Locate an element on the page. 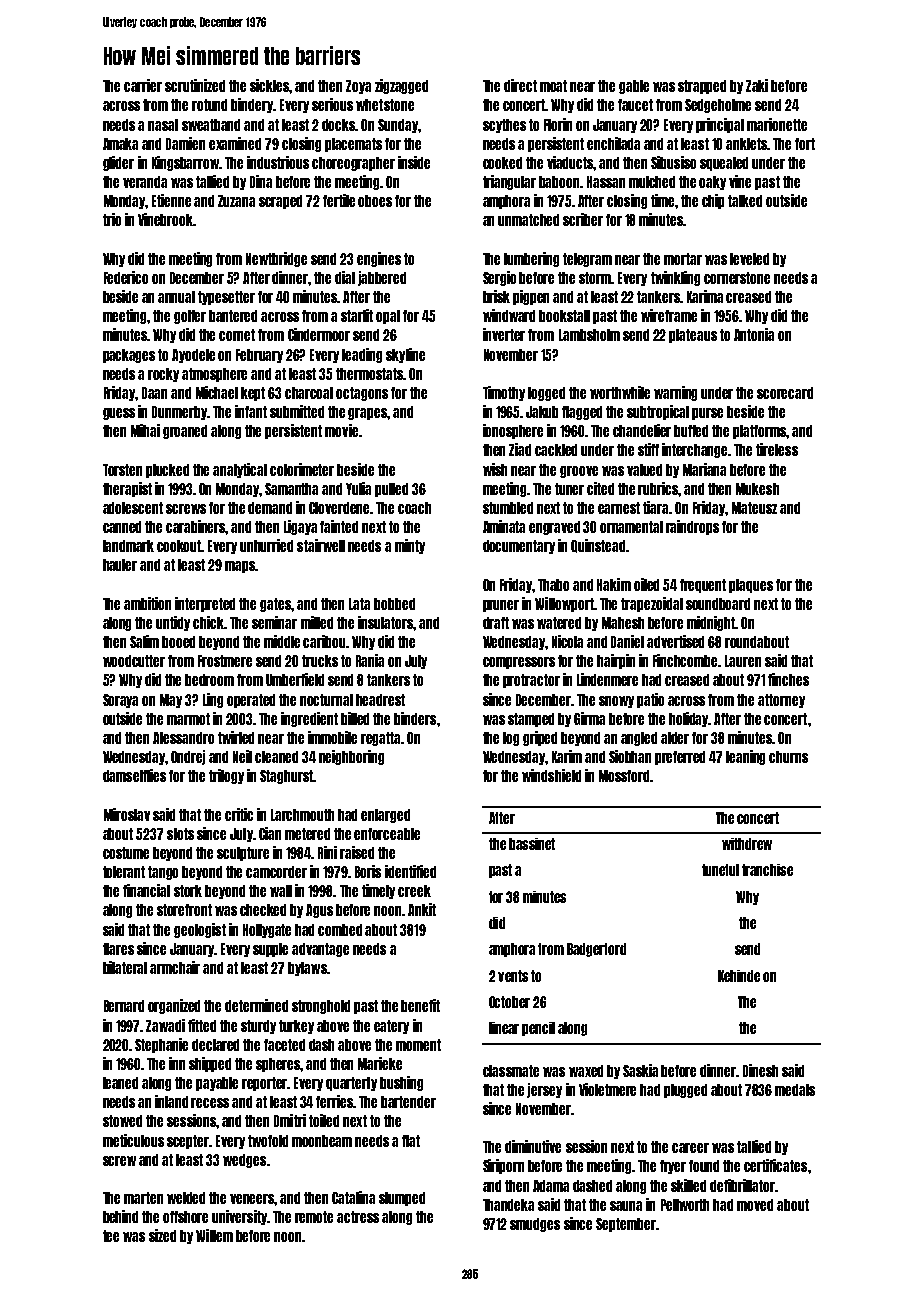  Zoya is located at coordinates (358, 87).
